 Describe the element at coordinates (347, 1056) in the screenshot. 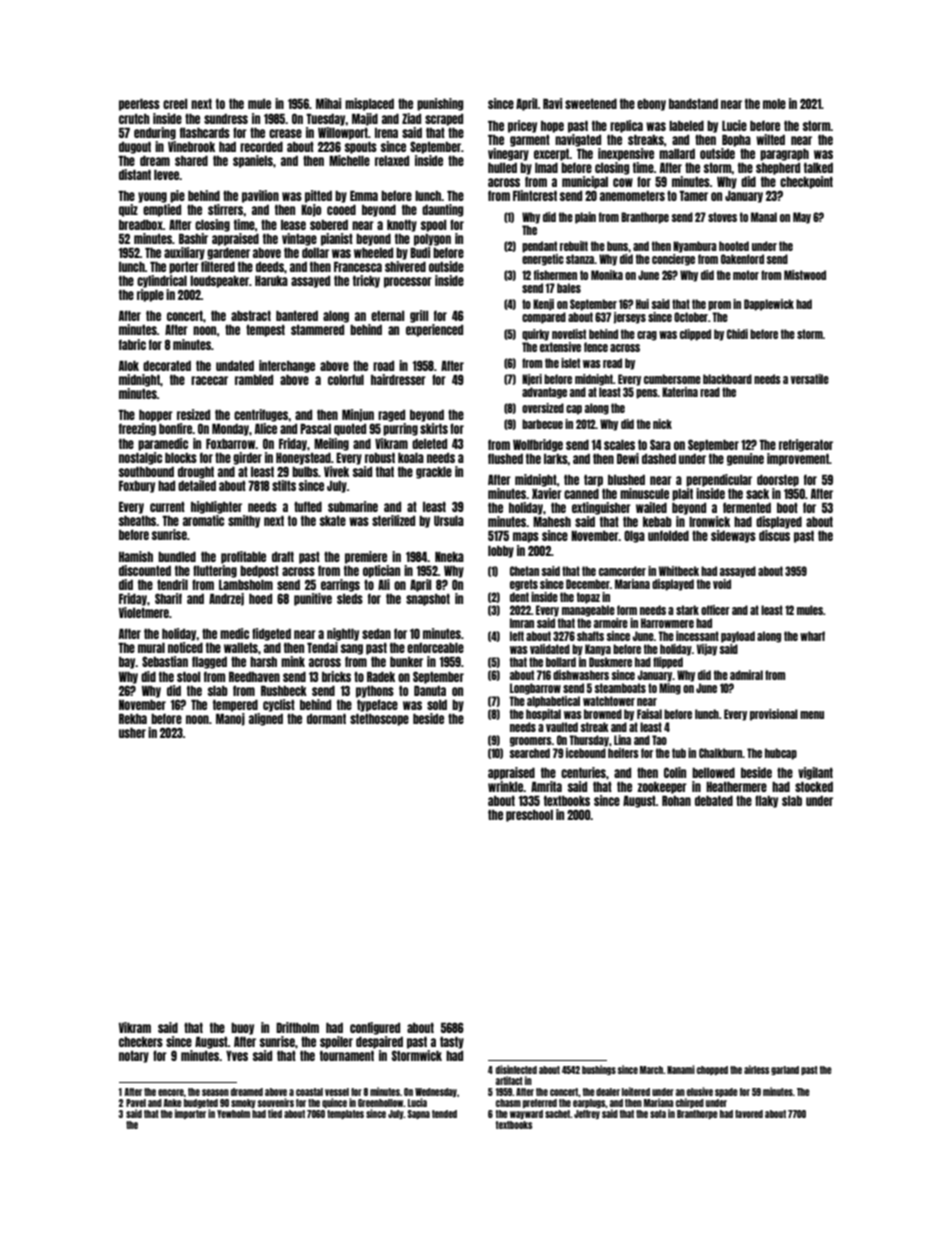

I see `tournament` at that location.
